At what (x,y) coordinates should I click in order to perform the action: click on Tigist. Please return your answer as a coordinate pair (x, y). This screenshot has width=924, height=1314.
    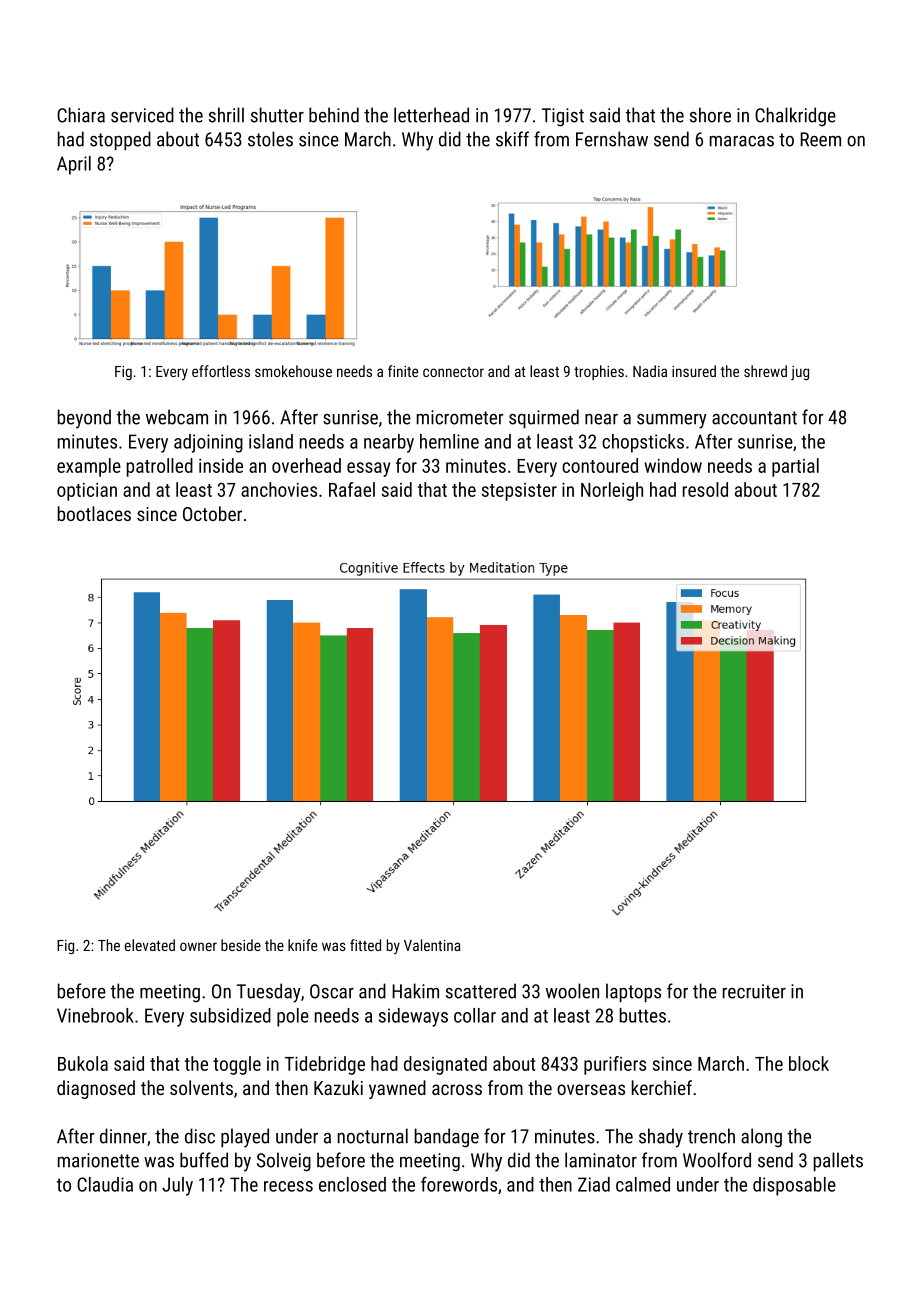
    Looking at the image, I should click on (563, 117).
